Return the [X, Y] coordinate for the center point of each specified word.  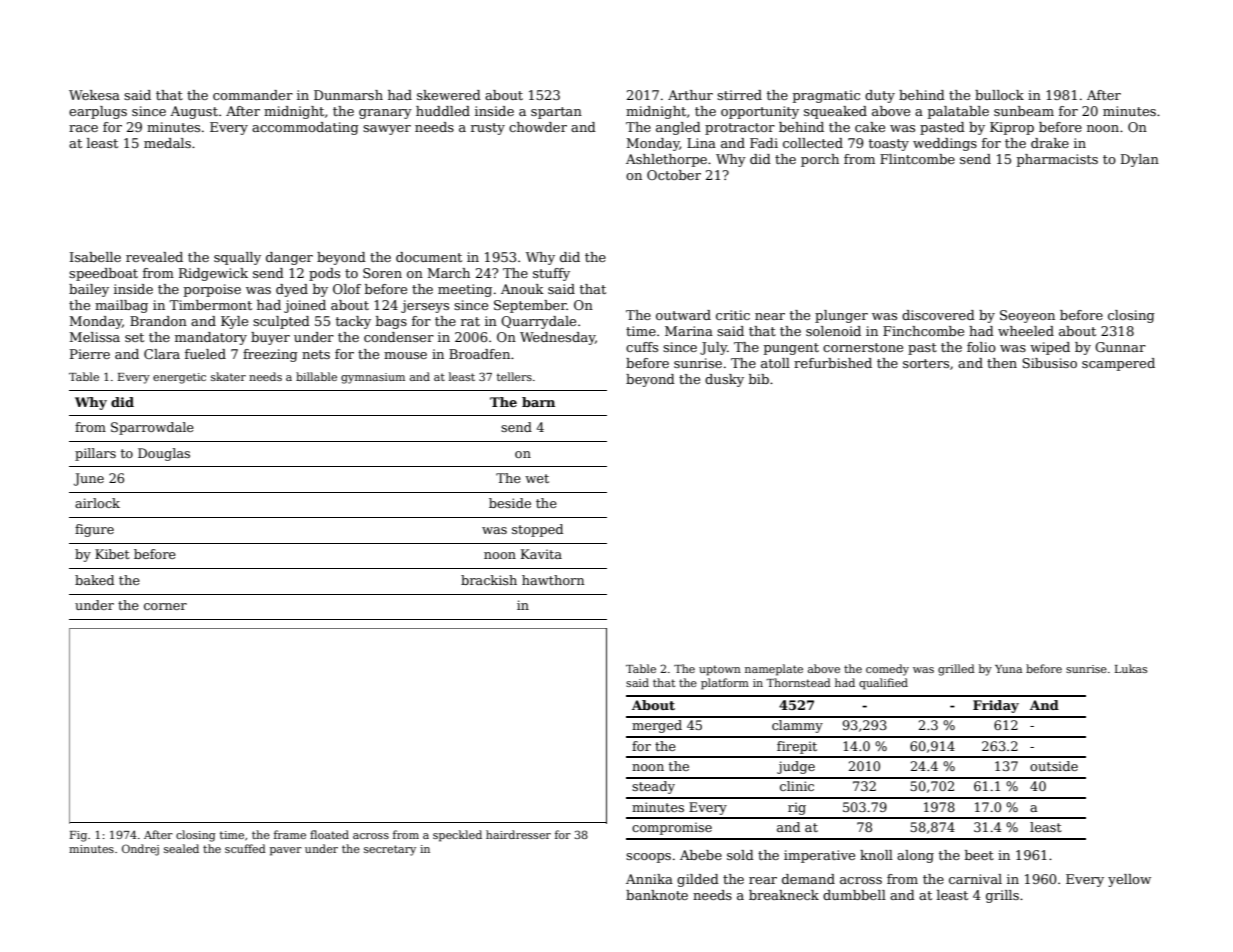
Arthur [690, 95]
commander [253, 95]
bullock [999, 95]
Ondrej [140, 850]
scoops [648, 858]
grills [1002, 896]
